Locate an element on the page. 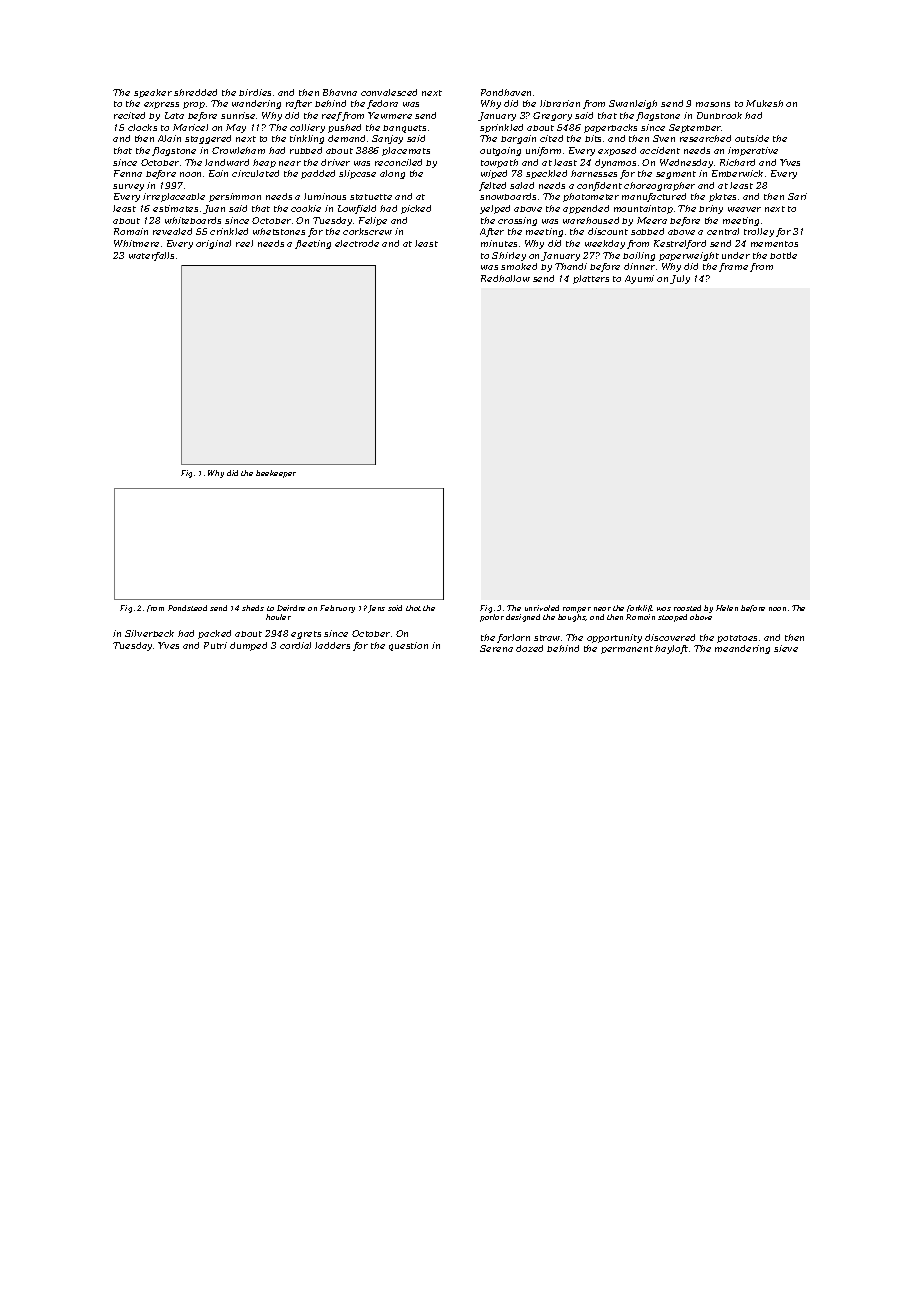  clocks is located at coordinates (142, 127).
